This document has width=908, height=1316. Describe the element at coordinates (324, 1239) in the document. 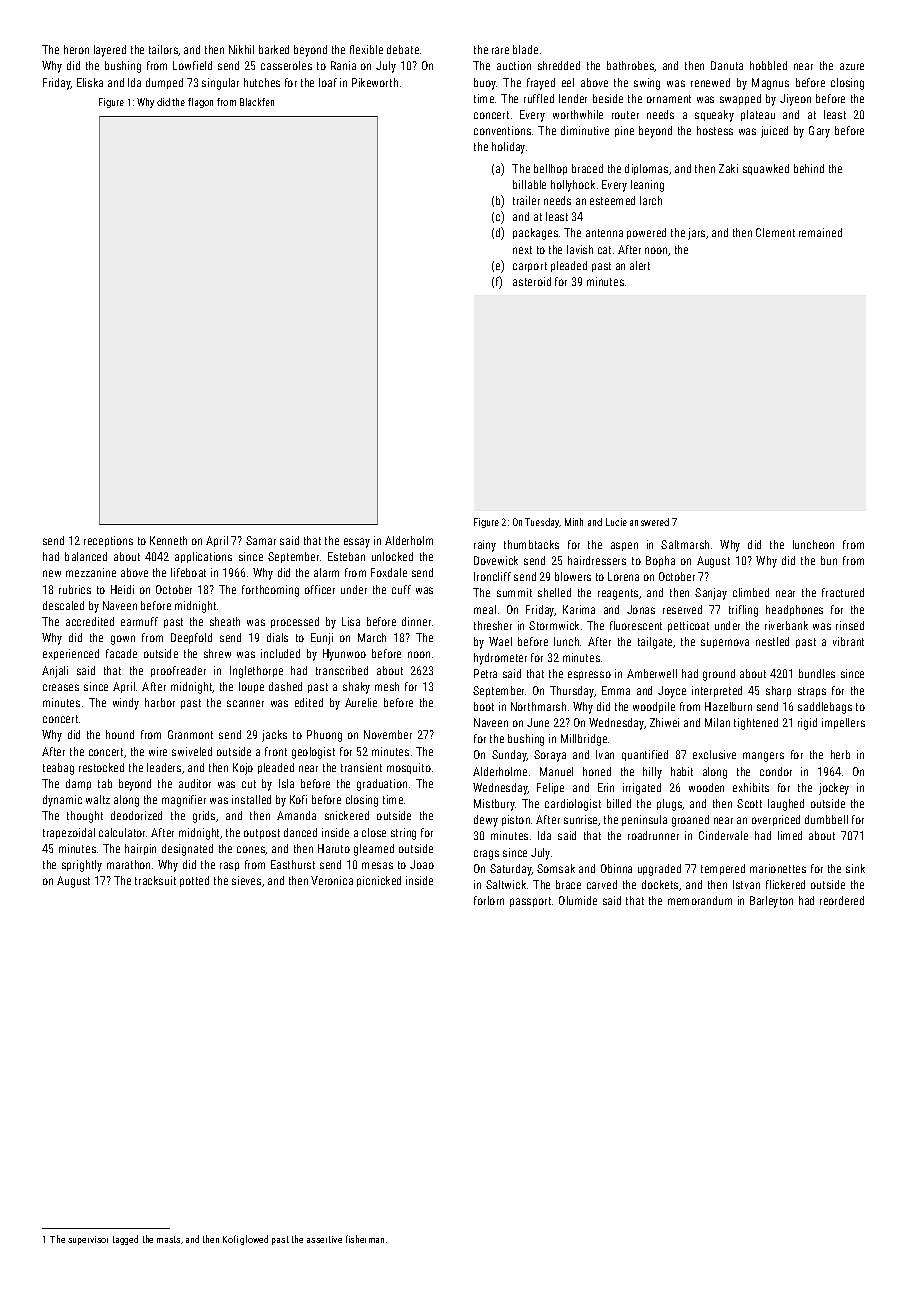

I see `assertive` at that location.
